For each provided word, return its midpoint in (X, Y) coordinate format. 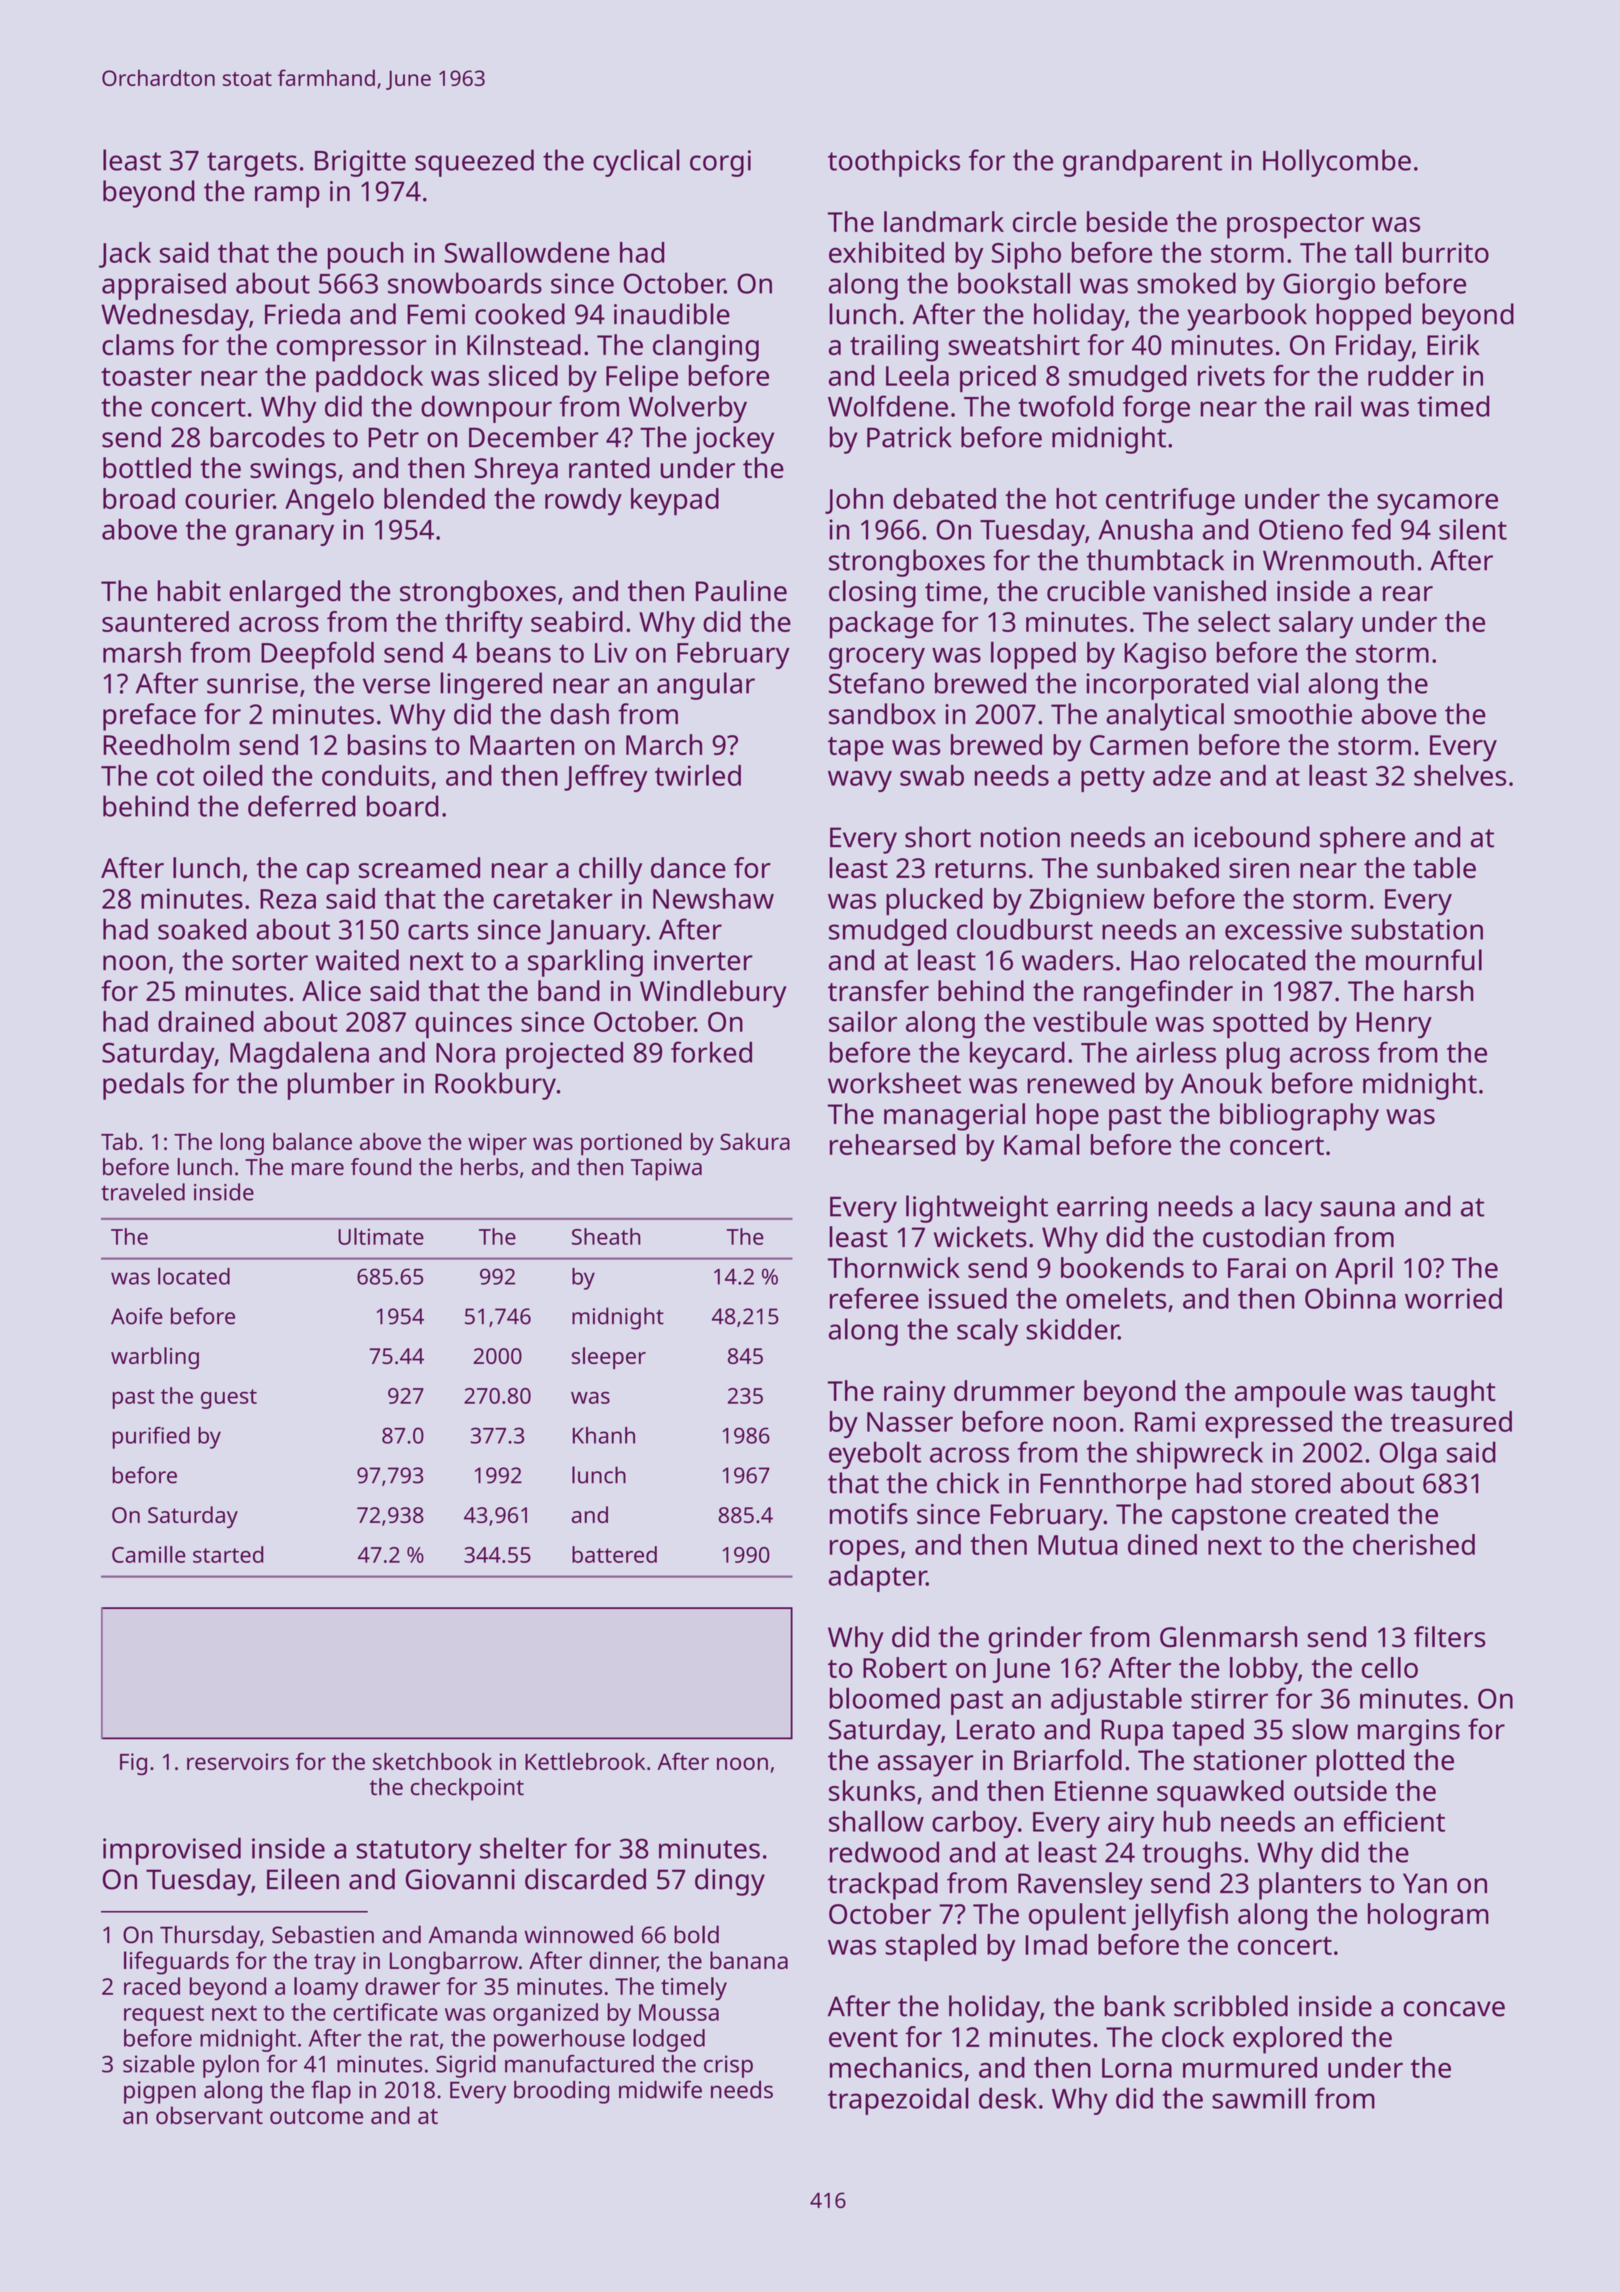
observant (209, 2115)
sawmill (1259, 2098)
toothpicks (894, 163)
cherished (1414, 1544)
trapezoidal (898, 2101)
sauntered (165, 621)
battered (614, 1554)
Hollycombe (1337, 163)
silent (1473, 529)
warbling (155, 1358)
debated (944, 498)
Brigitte (360, 163)
